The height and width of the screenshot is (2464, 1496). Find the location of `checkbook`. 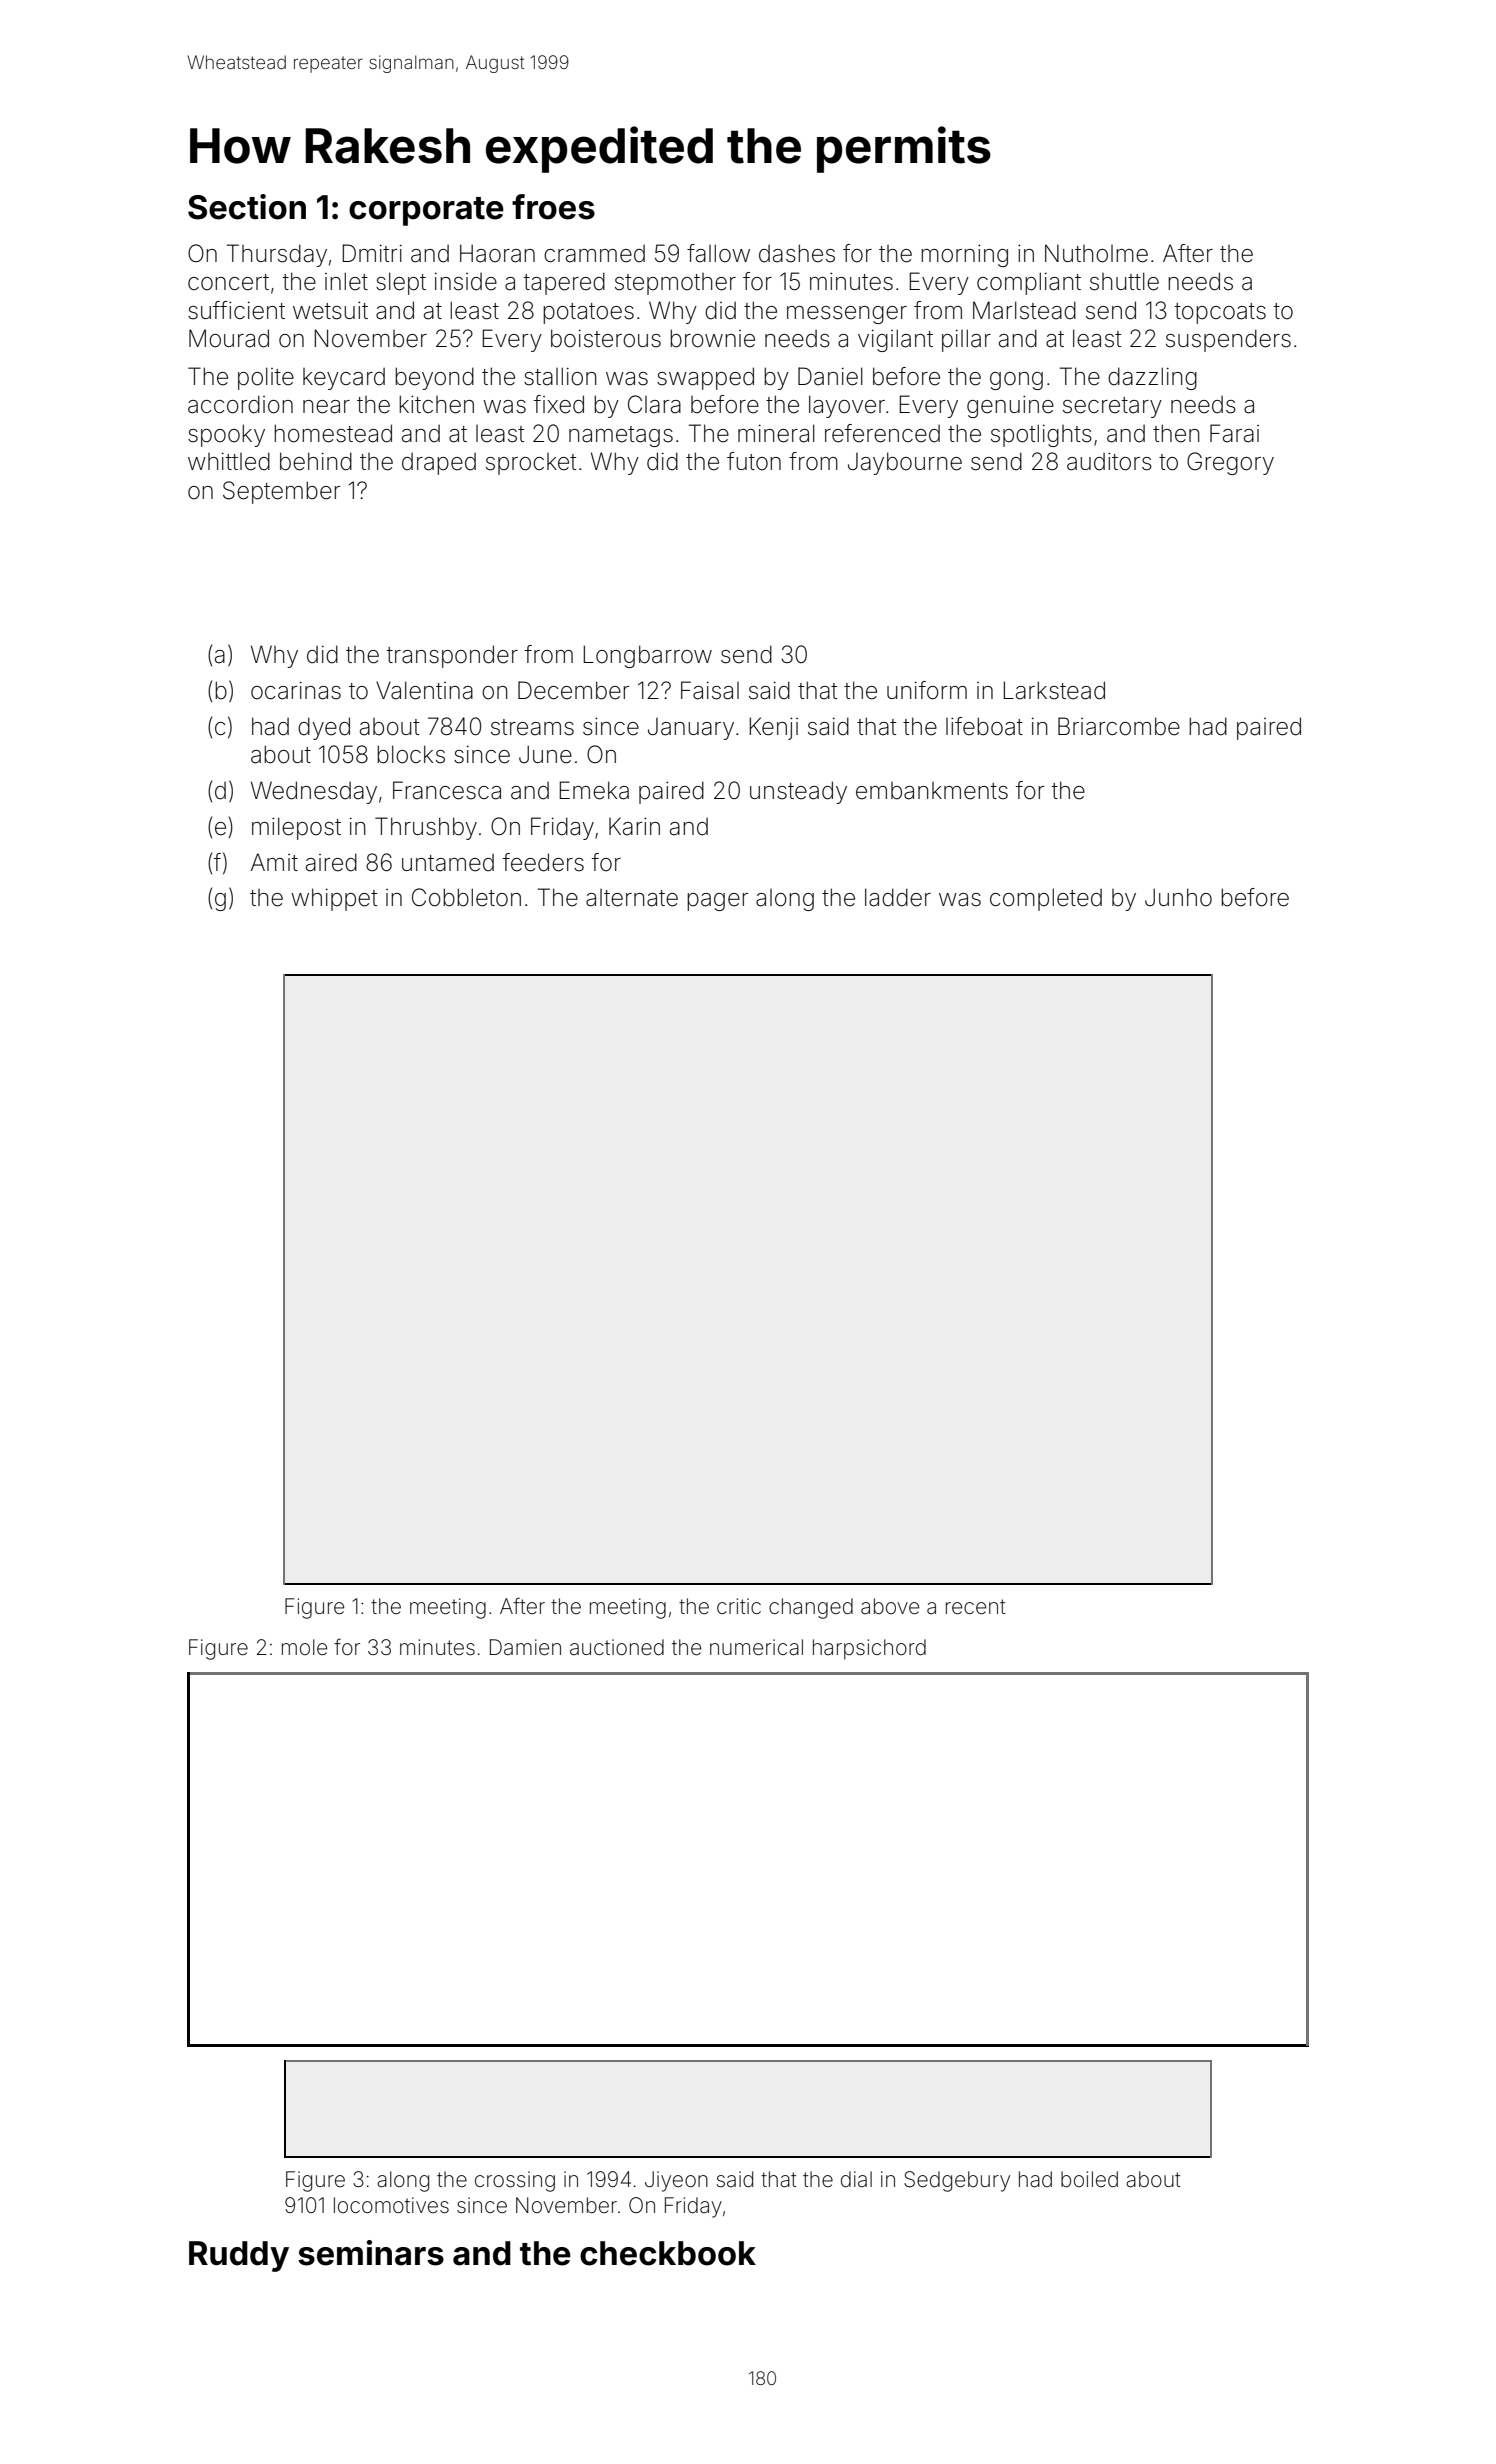

checkbook is located at coordinates (668, 2253).
